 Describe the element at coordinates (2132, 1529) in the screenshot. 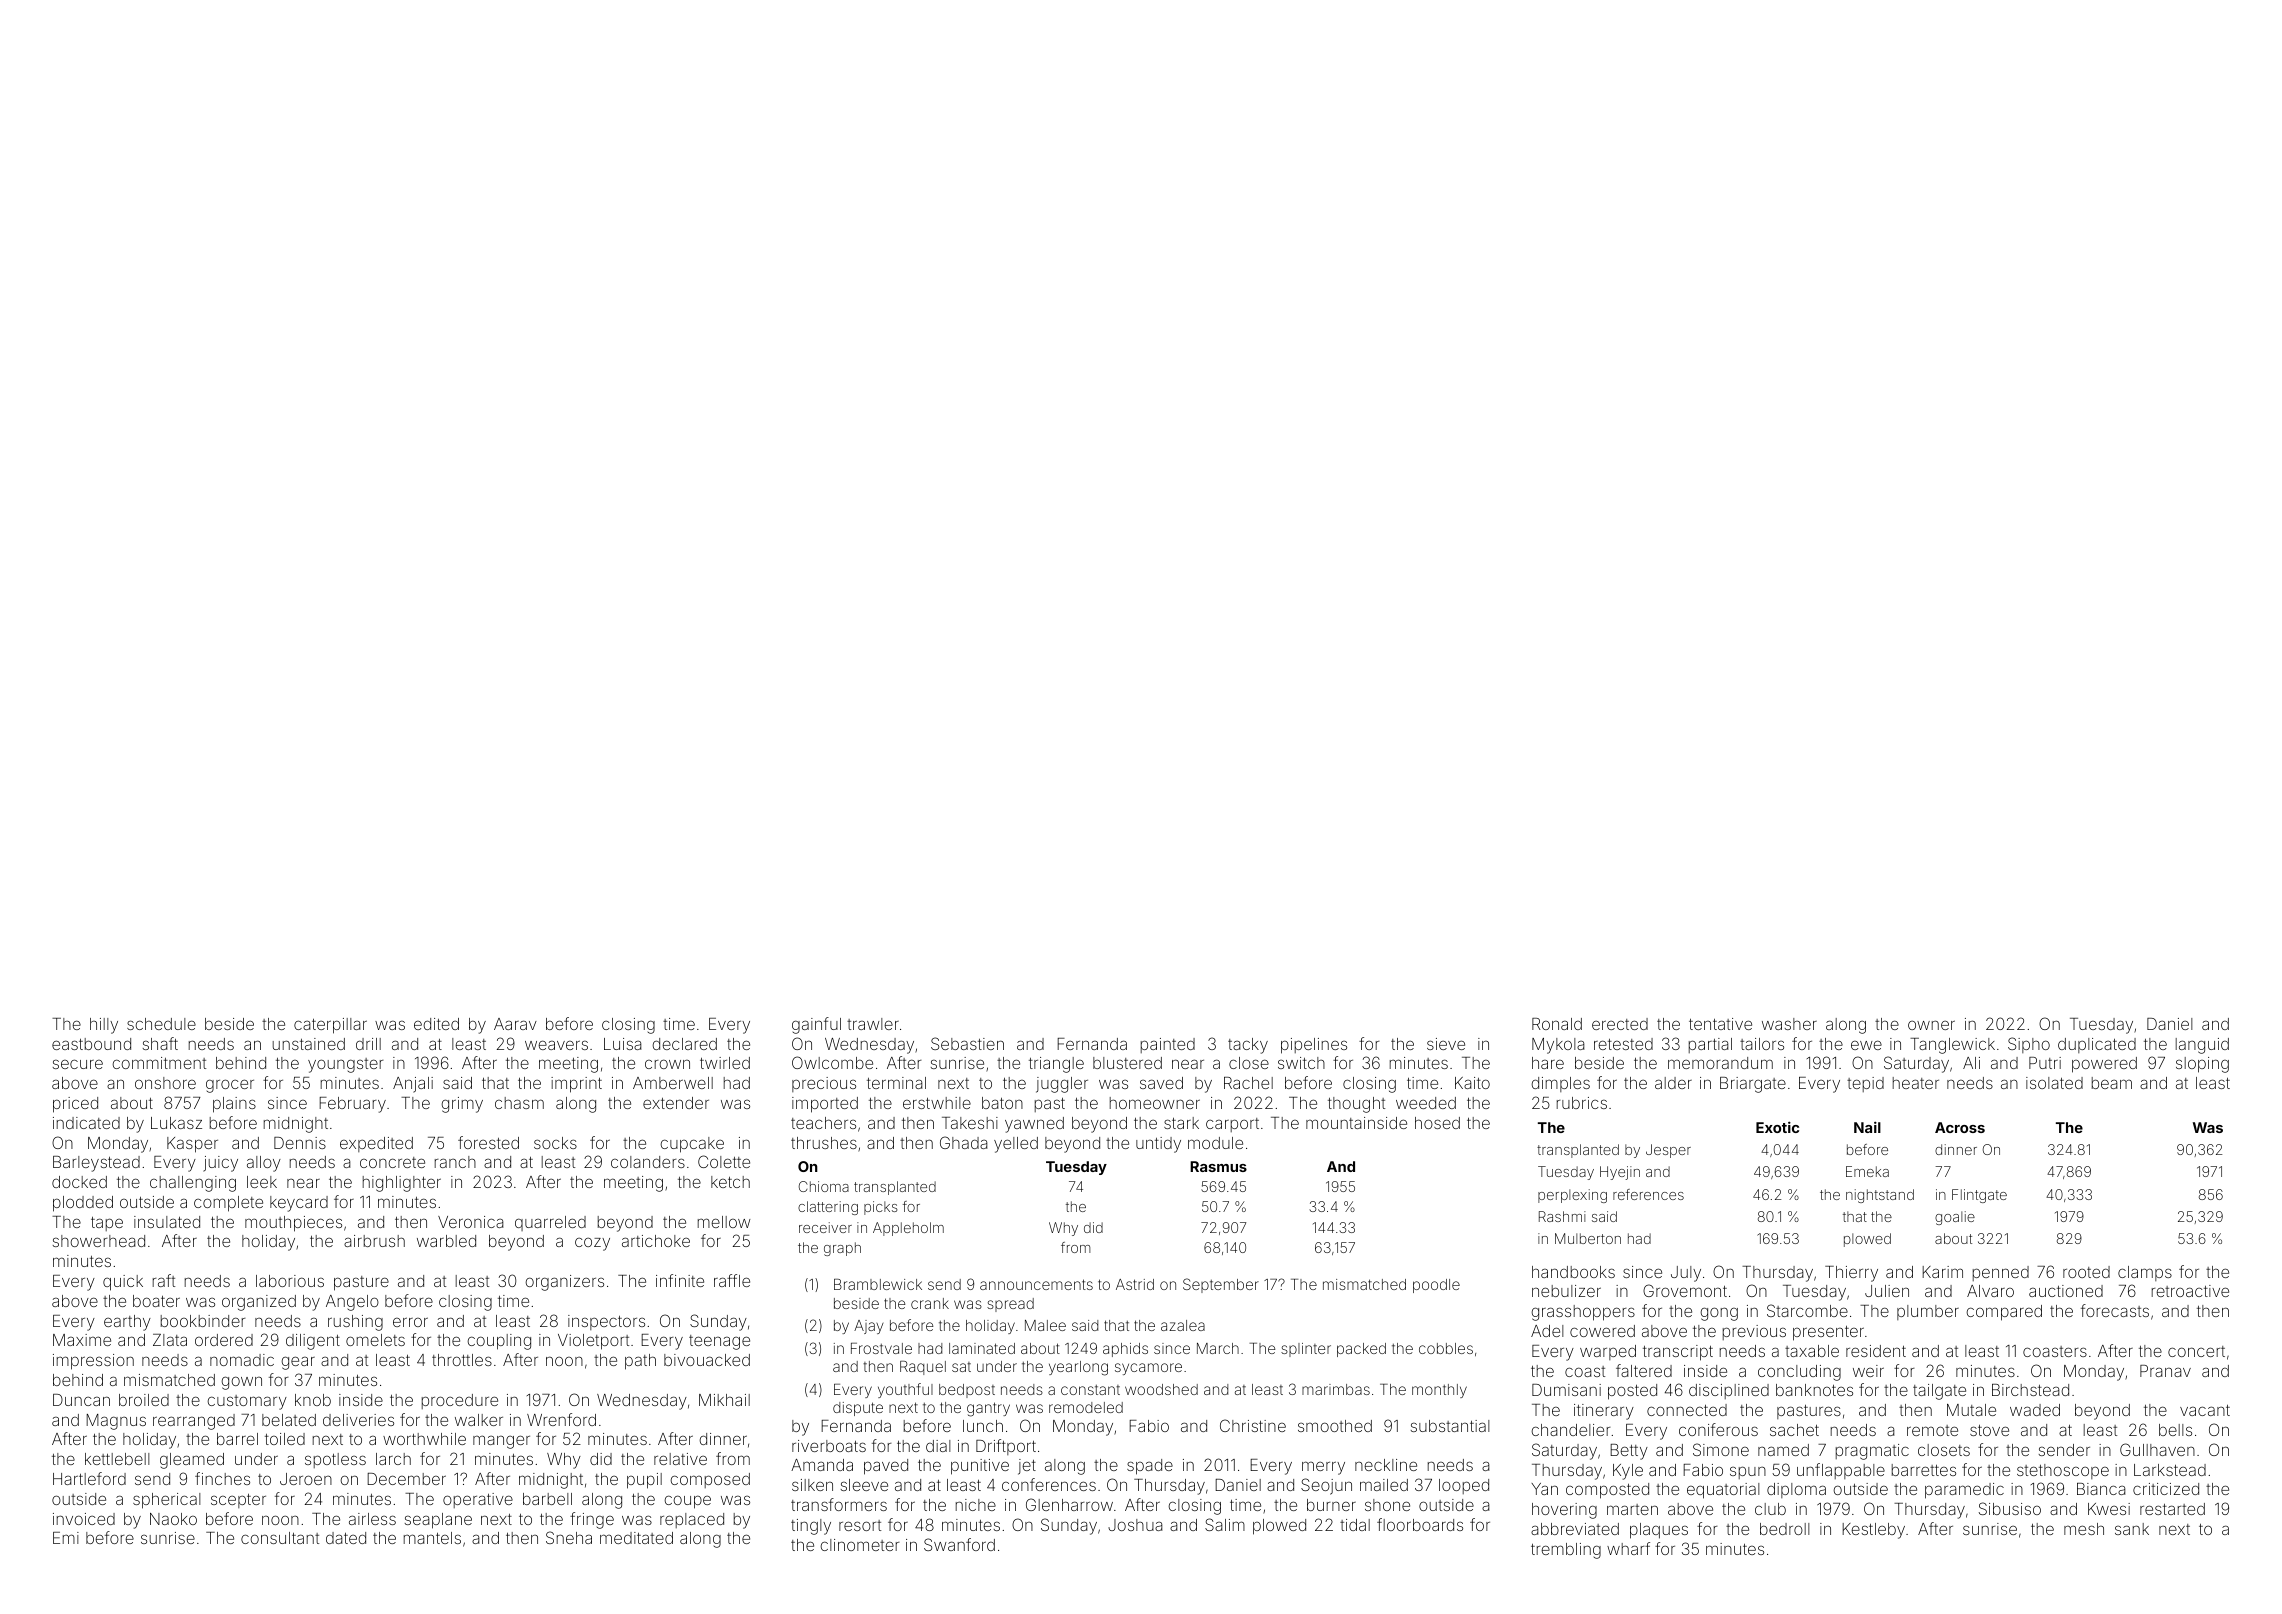

I see `sank` at that location.
